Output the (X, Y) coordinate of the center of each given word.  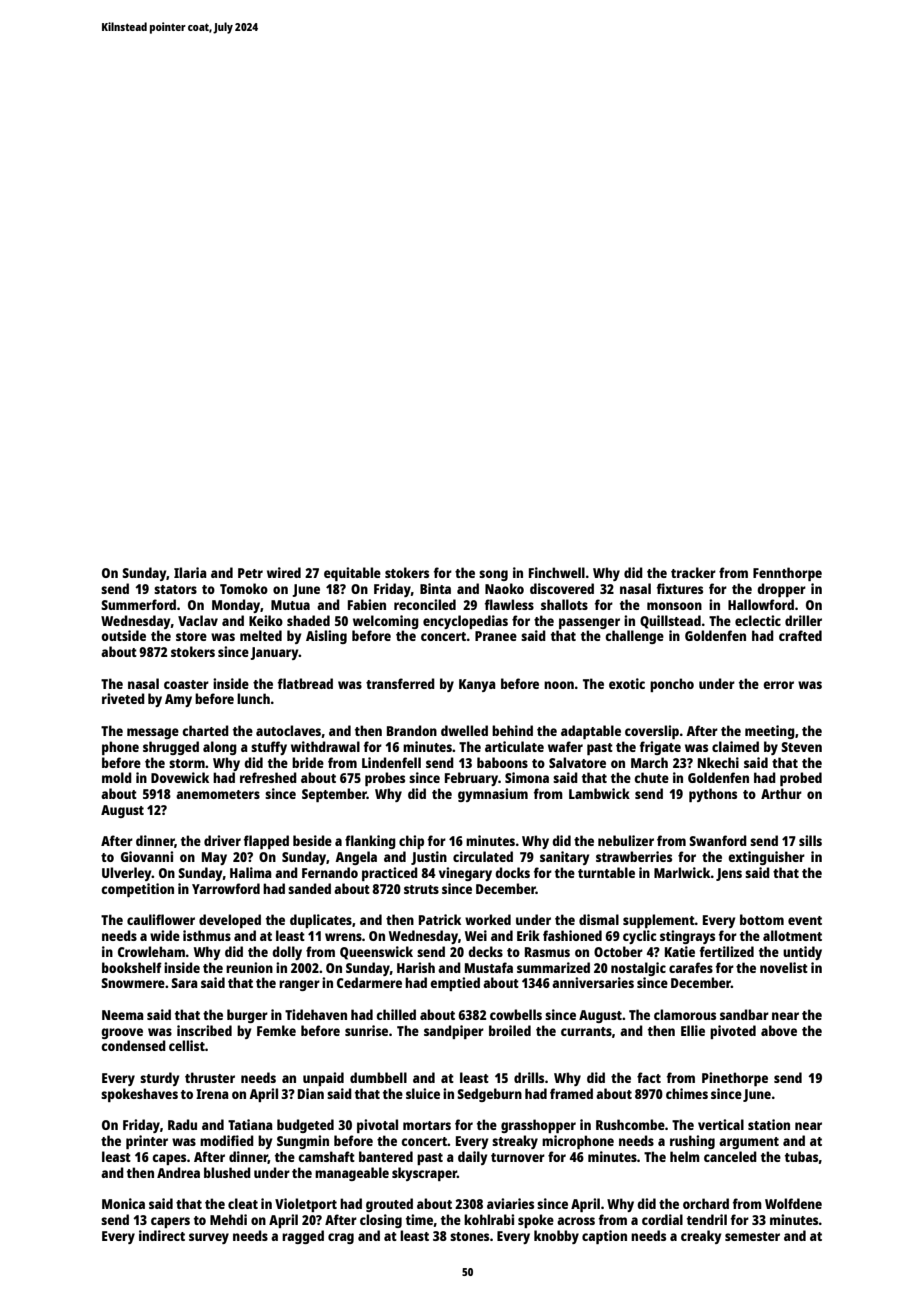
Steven (801, 747)
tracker (693, 572)
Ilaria (190, 572)
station (769, 1124)
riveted (123, 698)
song (493, 575)
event (805, 920)
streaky (515, 1142)
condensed (133, 1045)
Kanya (477, 685)
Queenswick (376, 953)
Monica (123, 1203)
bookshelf (132, 967)
